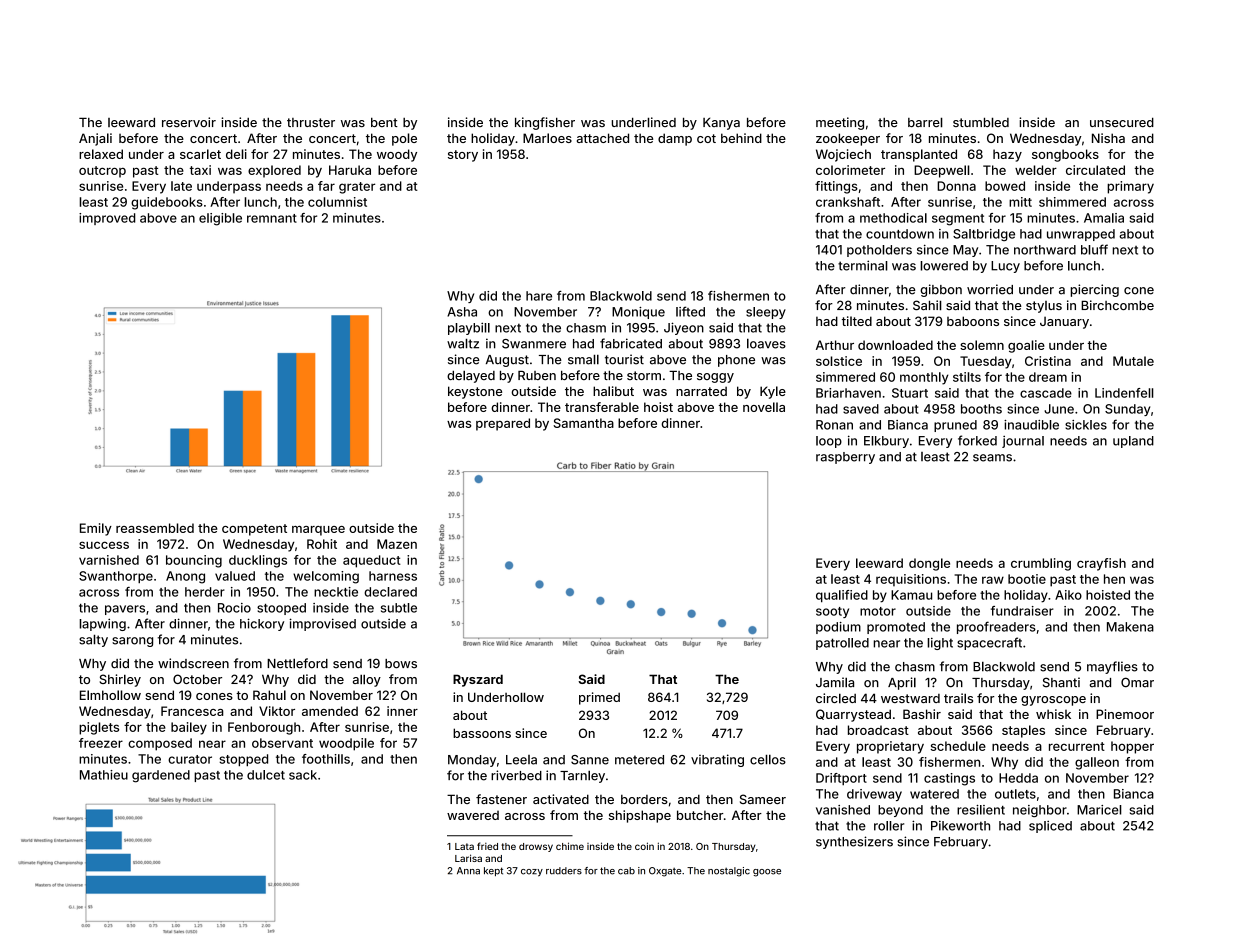  I want to click on Mazen, so click(397, 544).
